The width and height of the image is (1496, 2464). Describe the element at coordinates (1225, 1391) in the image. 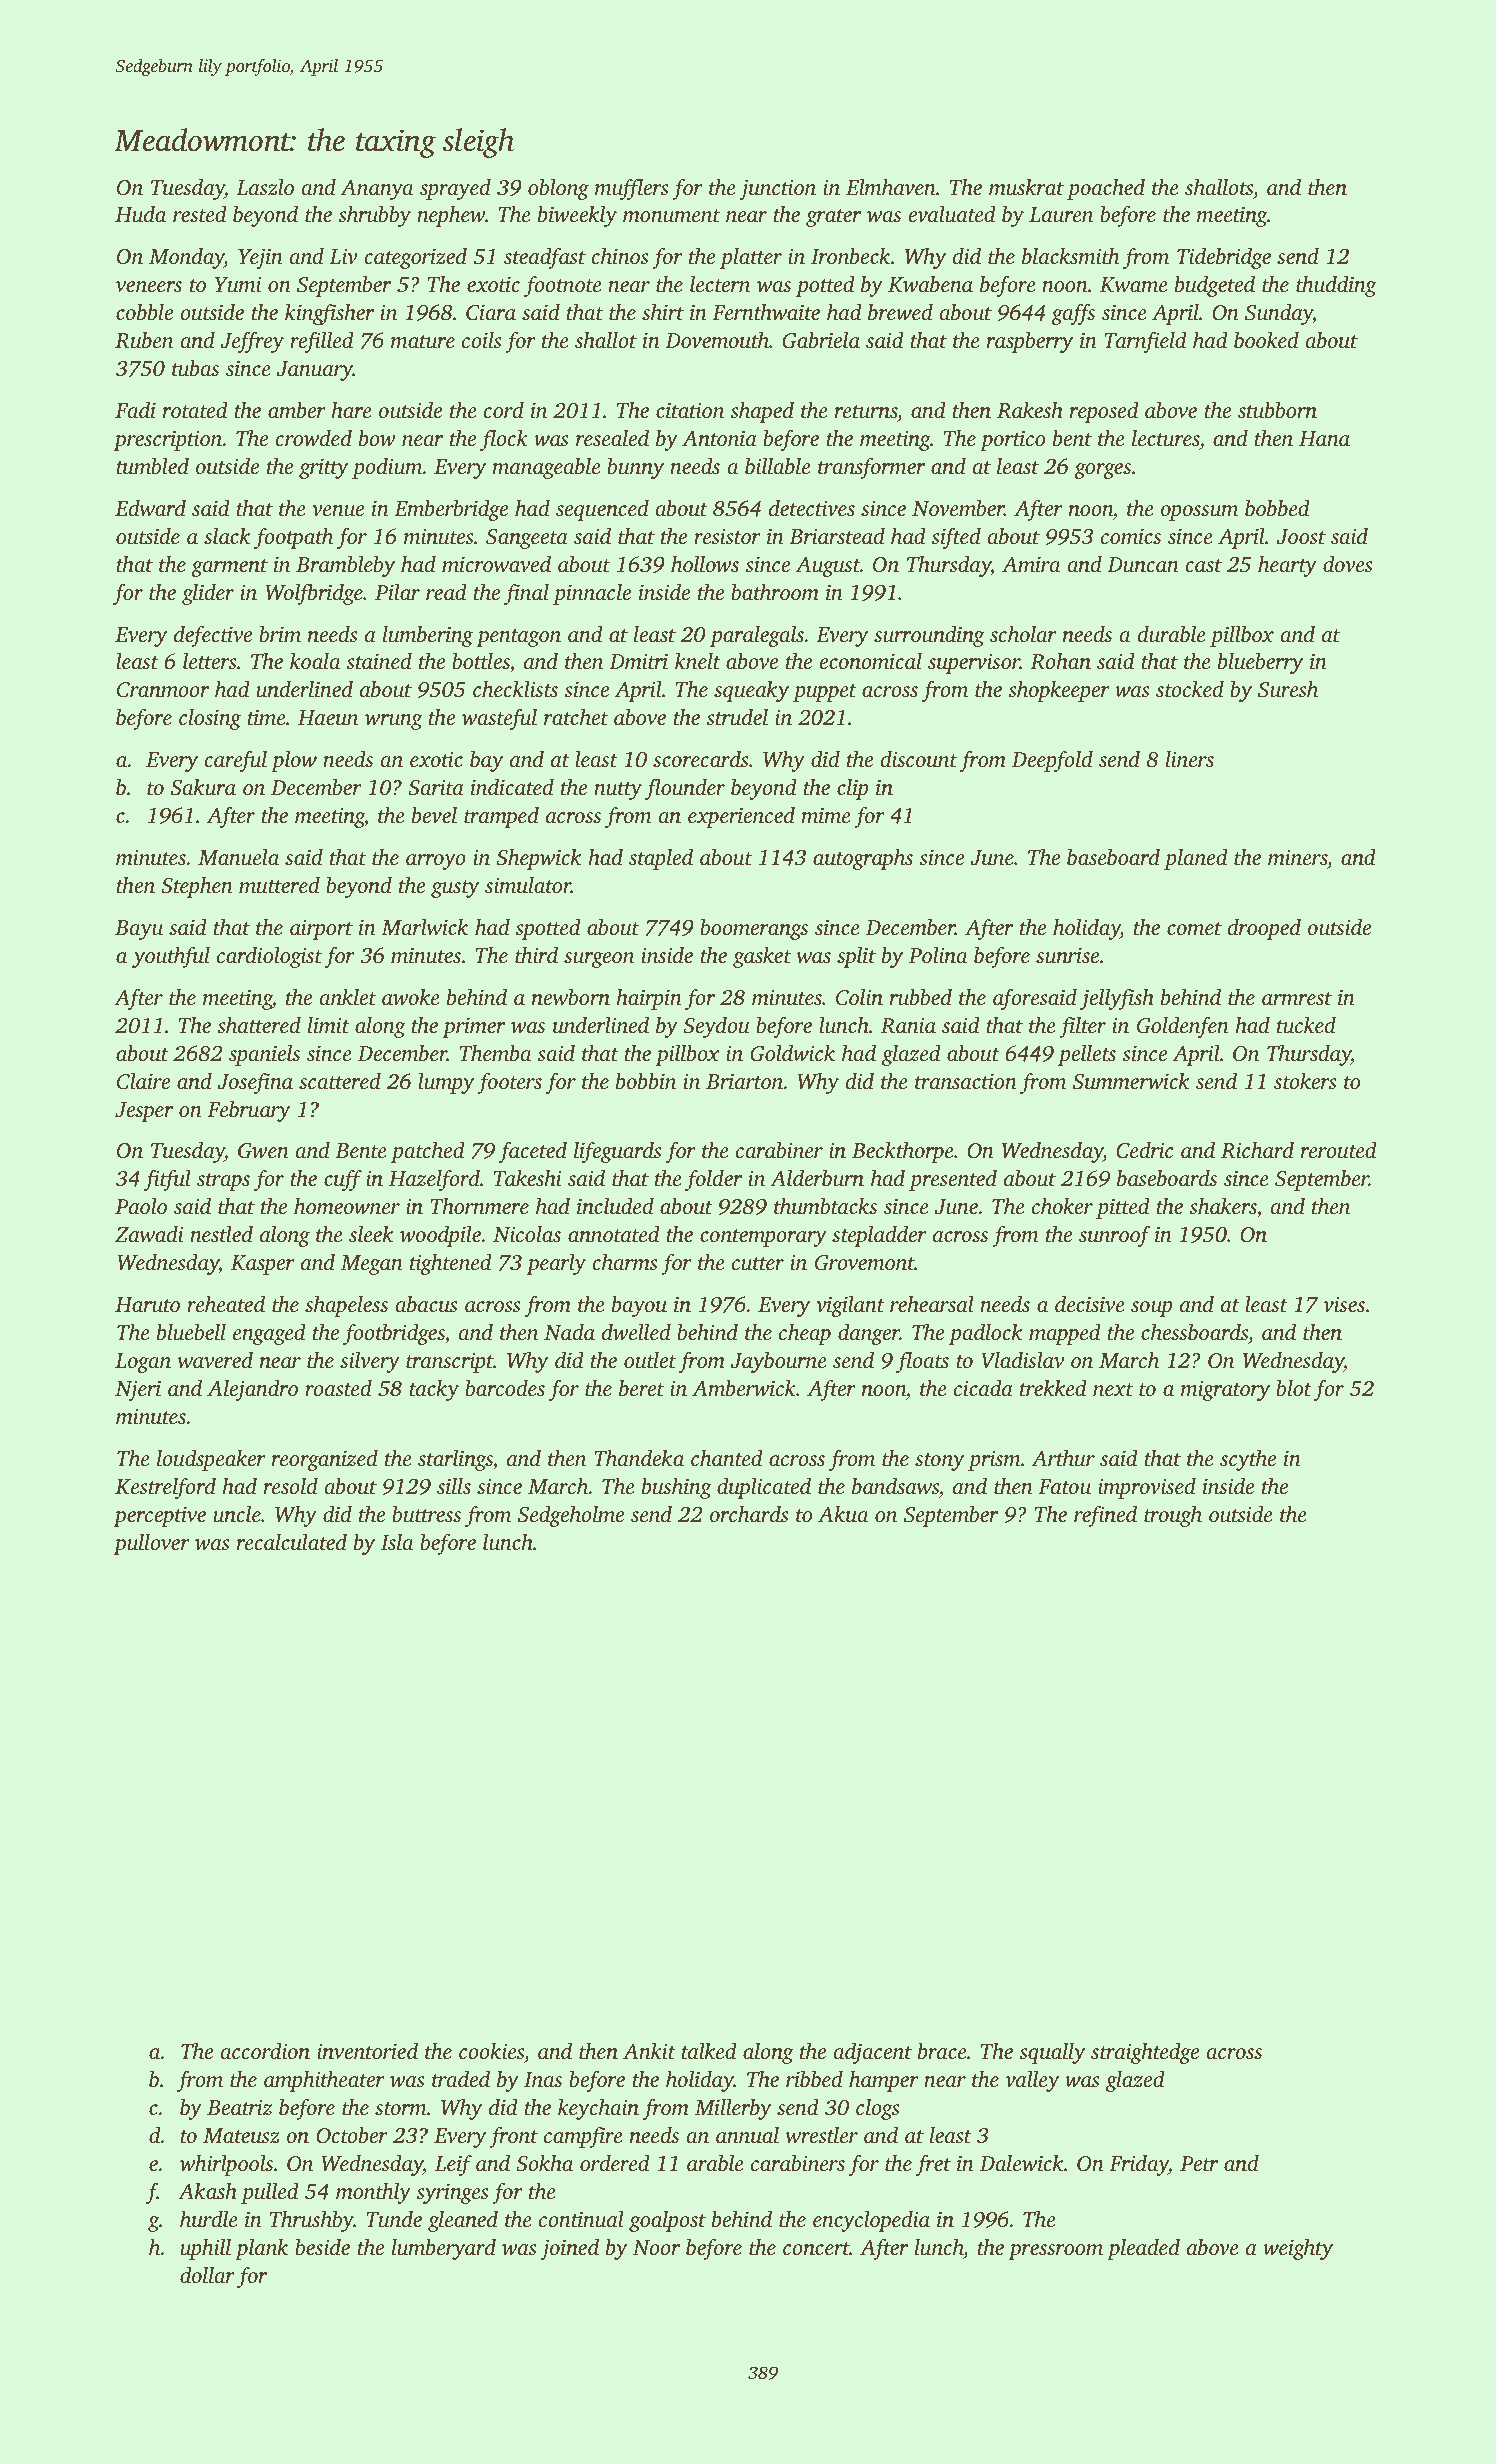

I see `migratory` at that location.
